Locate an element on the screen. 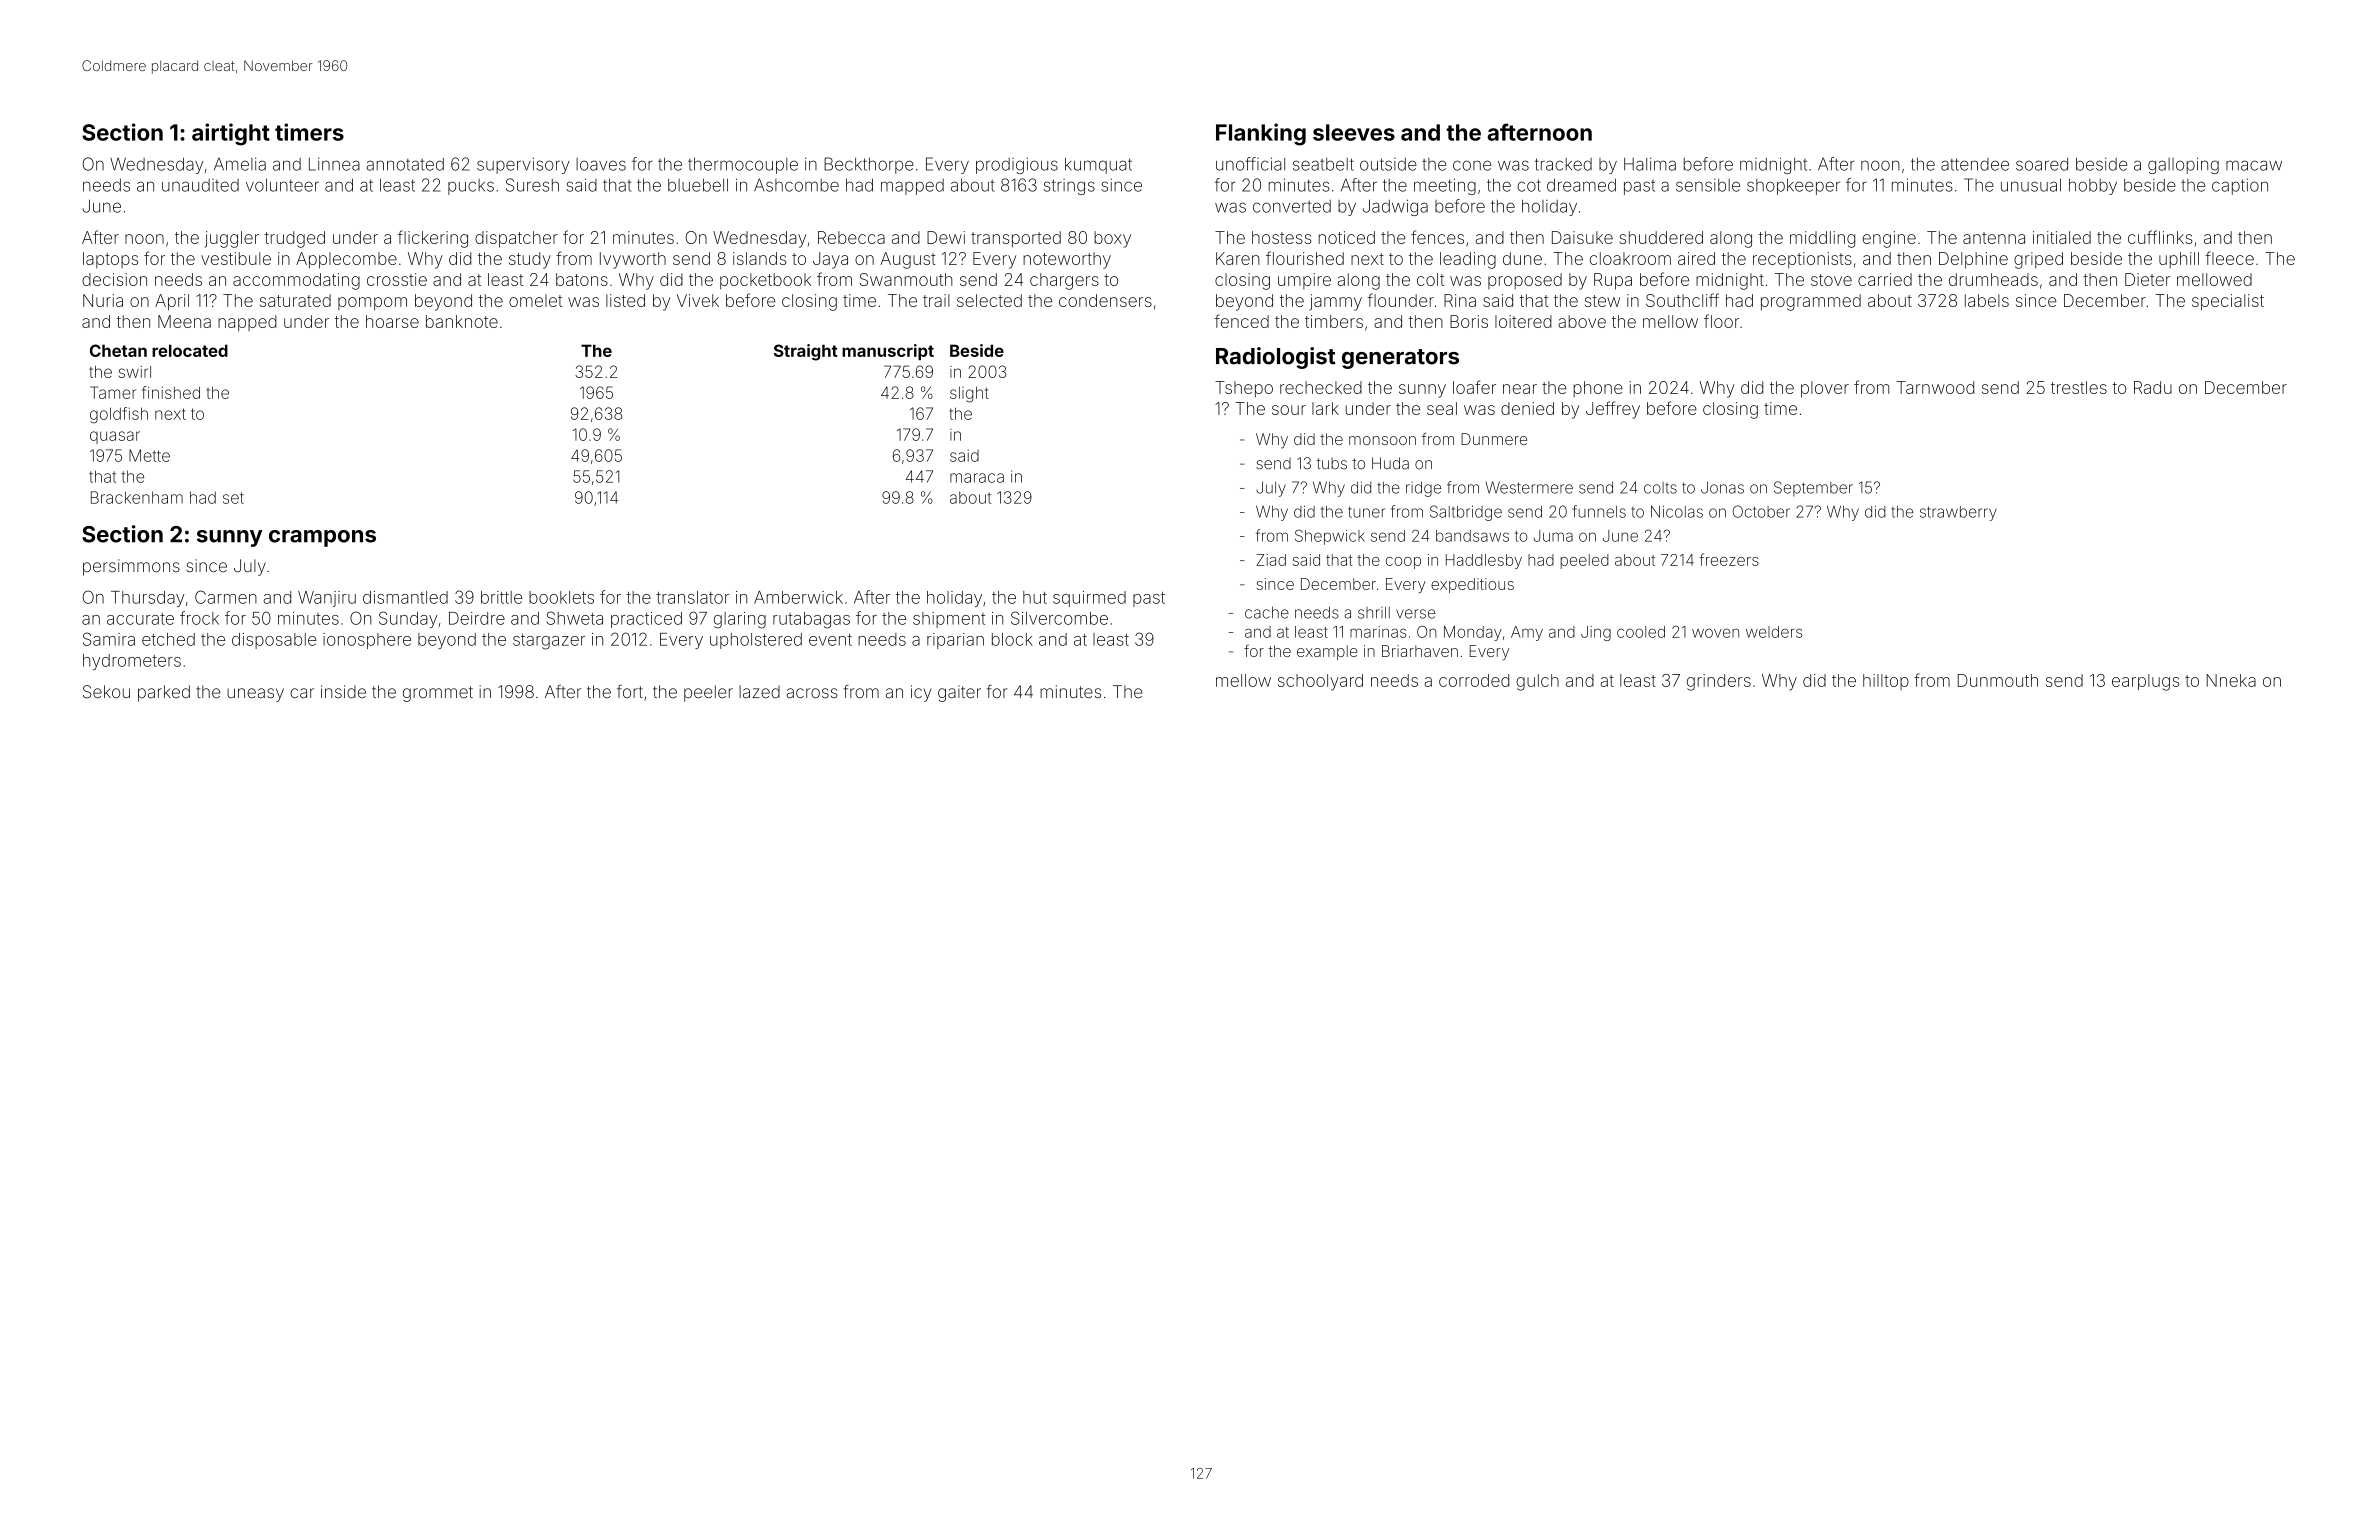 The image size is (2380, 1540). soared is located at coordinates (2042, 164).
